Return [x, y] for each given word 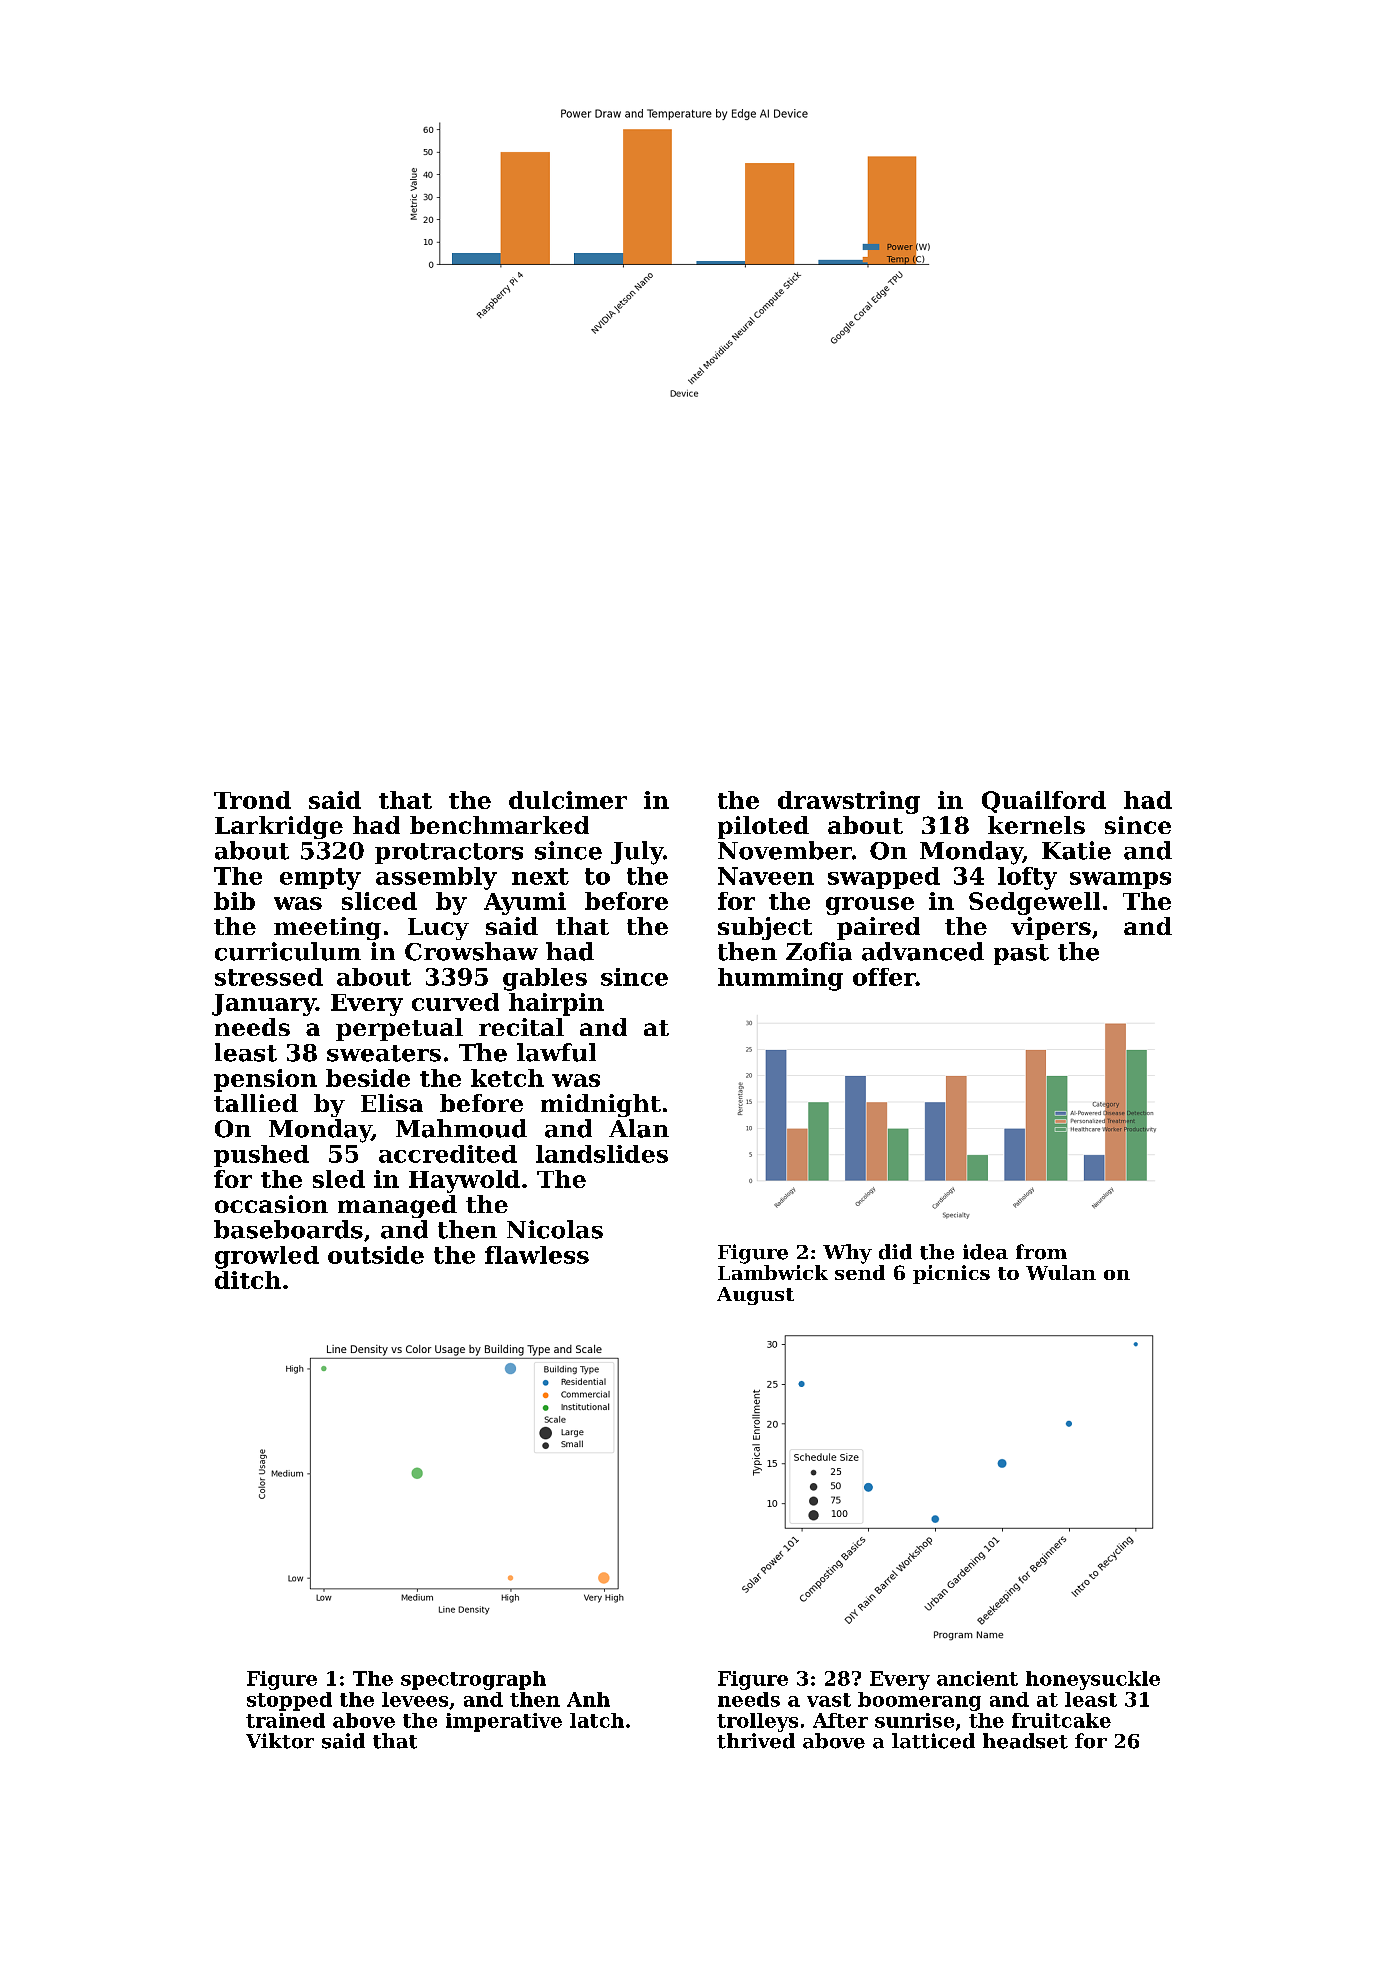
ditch [248, 1280]
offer [884, 977]
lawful [556, 1052]
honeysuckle [1093, 1680]
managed [397, 1206]
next [540, 876]
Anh [588, 1699]
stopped [289, 1701]
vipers [1051, 928]
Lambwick [773, 1272]
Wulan [1061, 1272]
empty [320, 879]
